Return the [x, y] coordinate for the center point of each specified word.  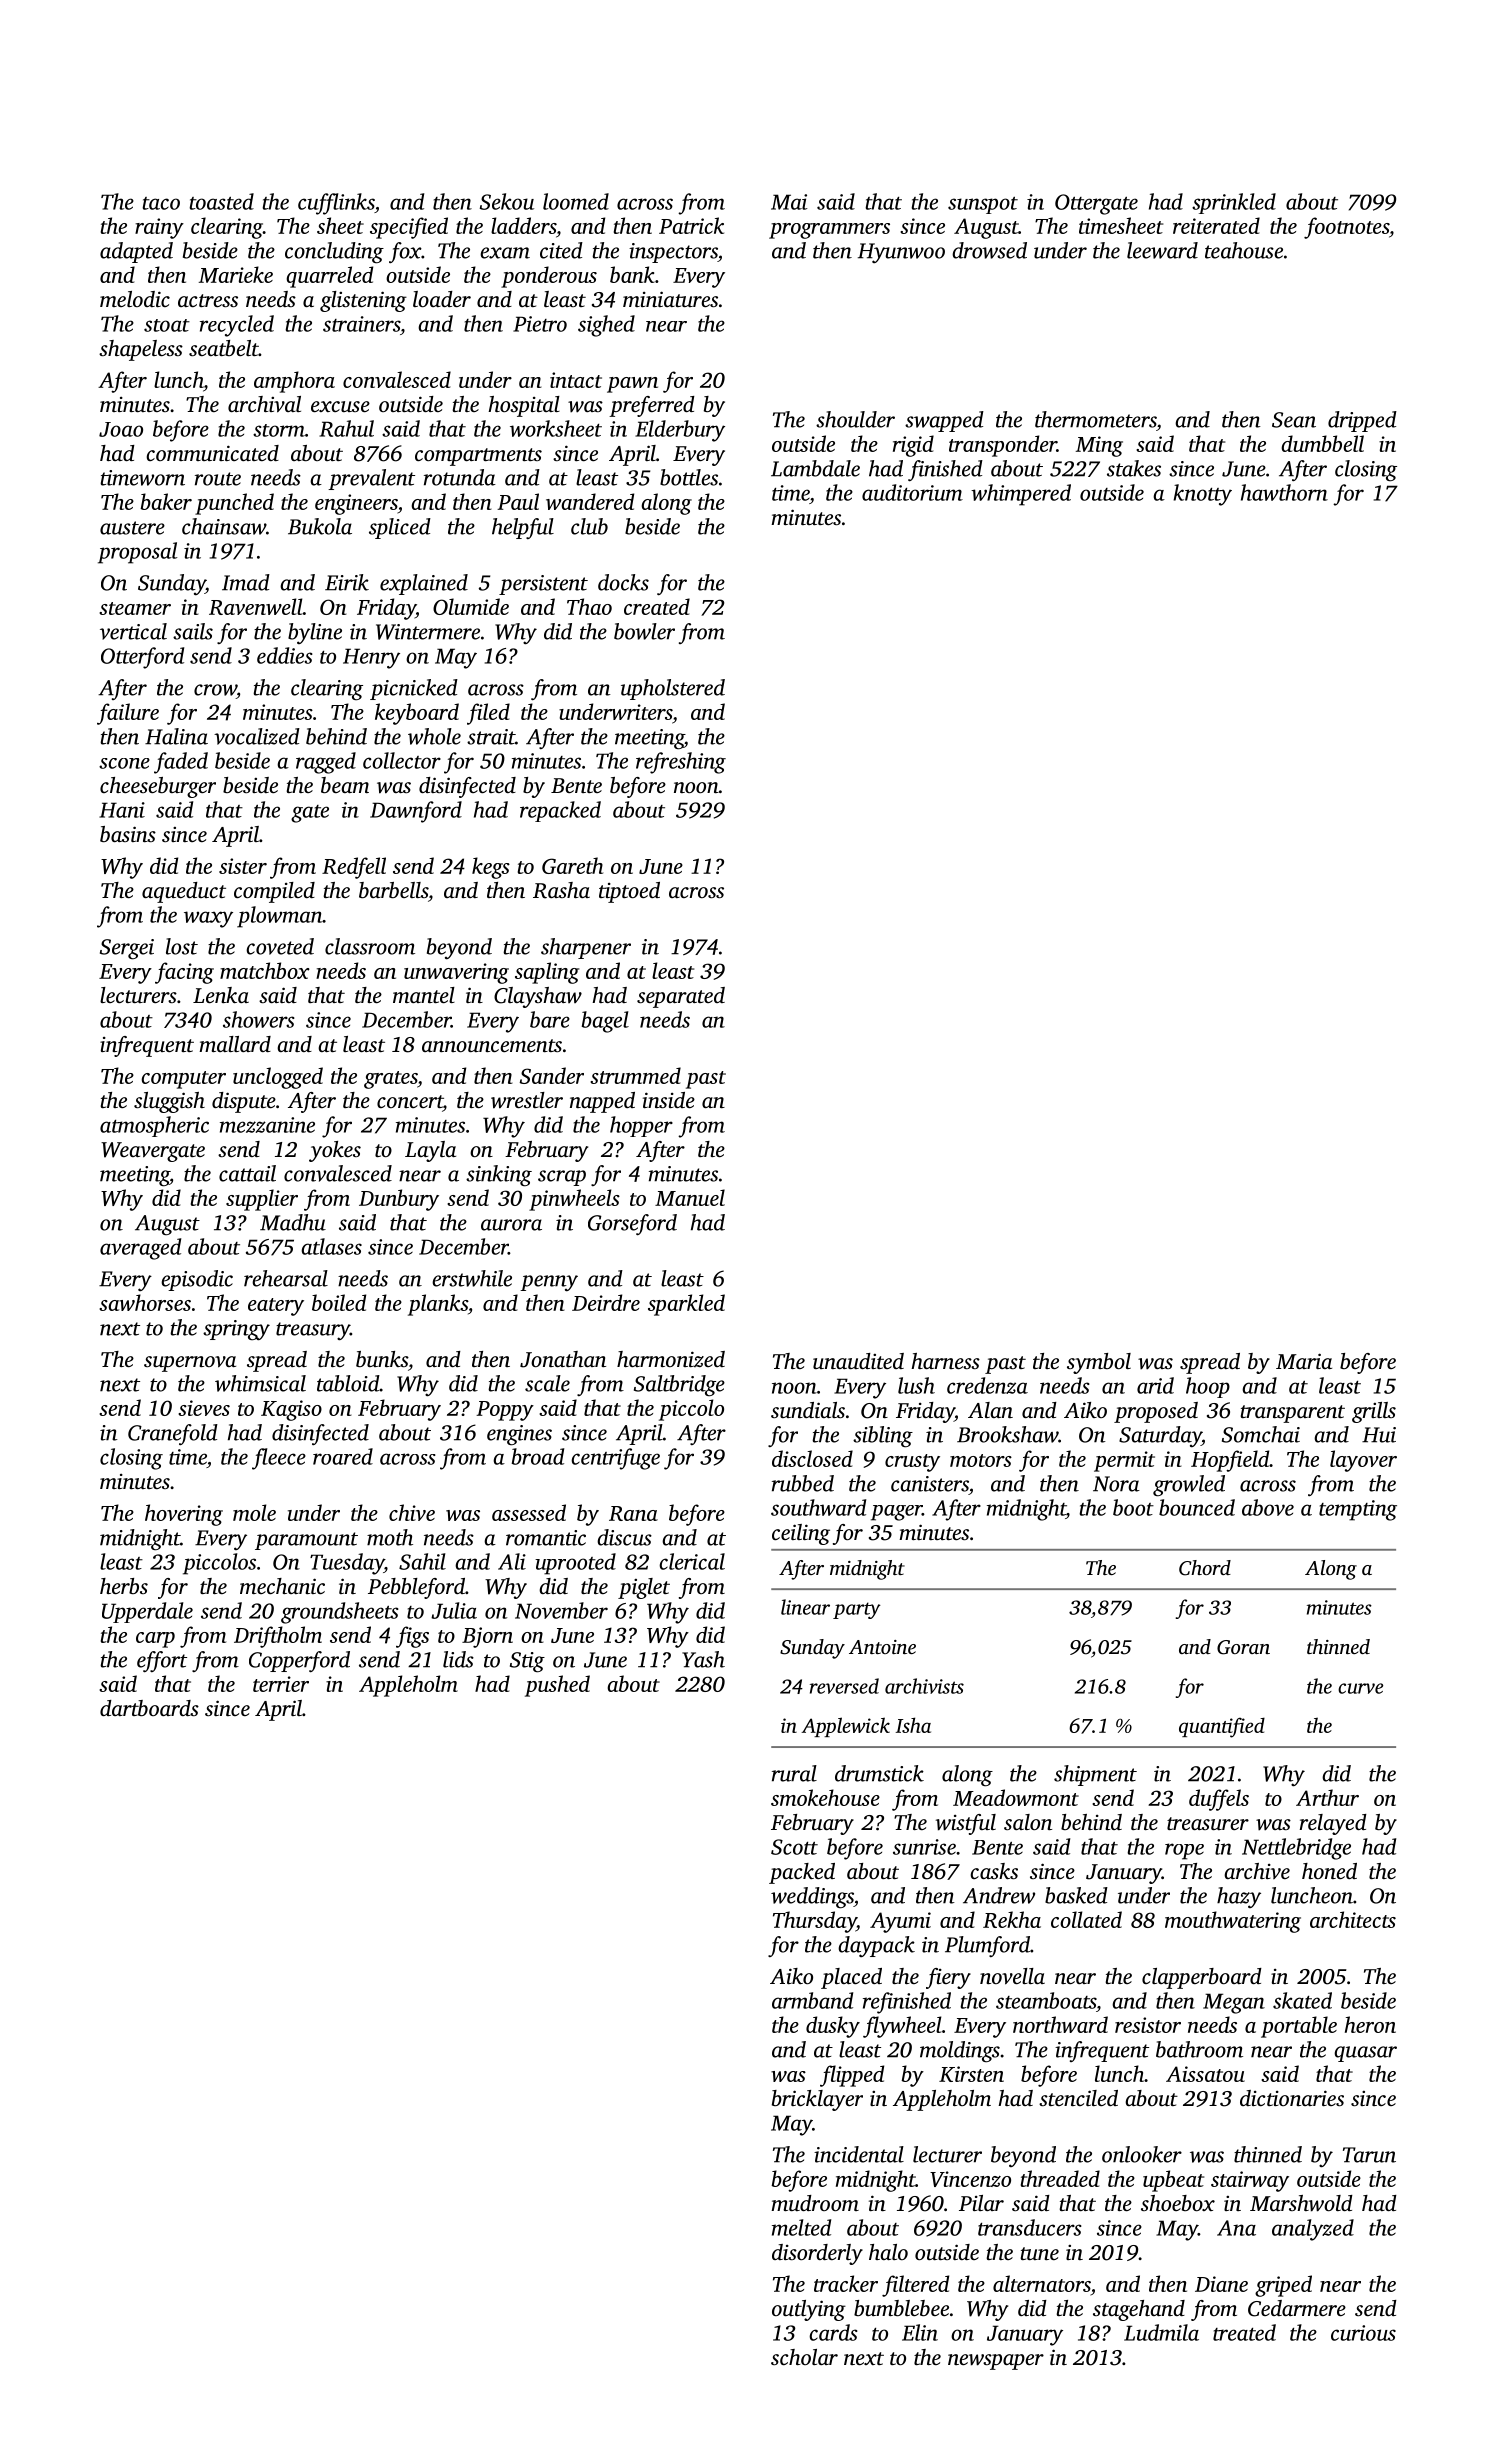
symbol [1099, 1363]
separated [681, 997]
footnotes [1346, 228]
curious [1363, 2333]
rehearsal [286, 1278]
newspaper [996, 2362]
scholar [804, 2357]
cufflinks [336, 204]
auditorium [912, 492]
